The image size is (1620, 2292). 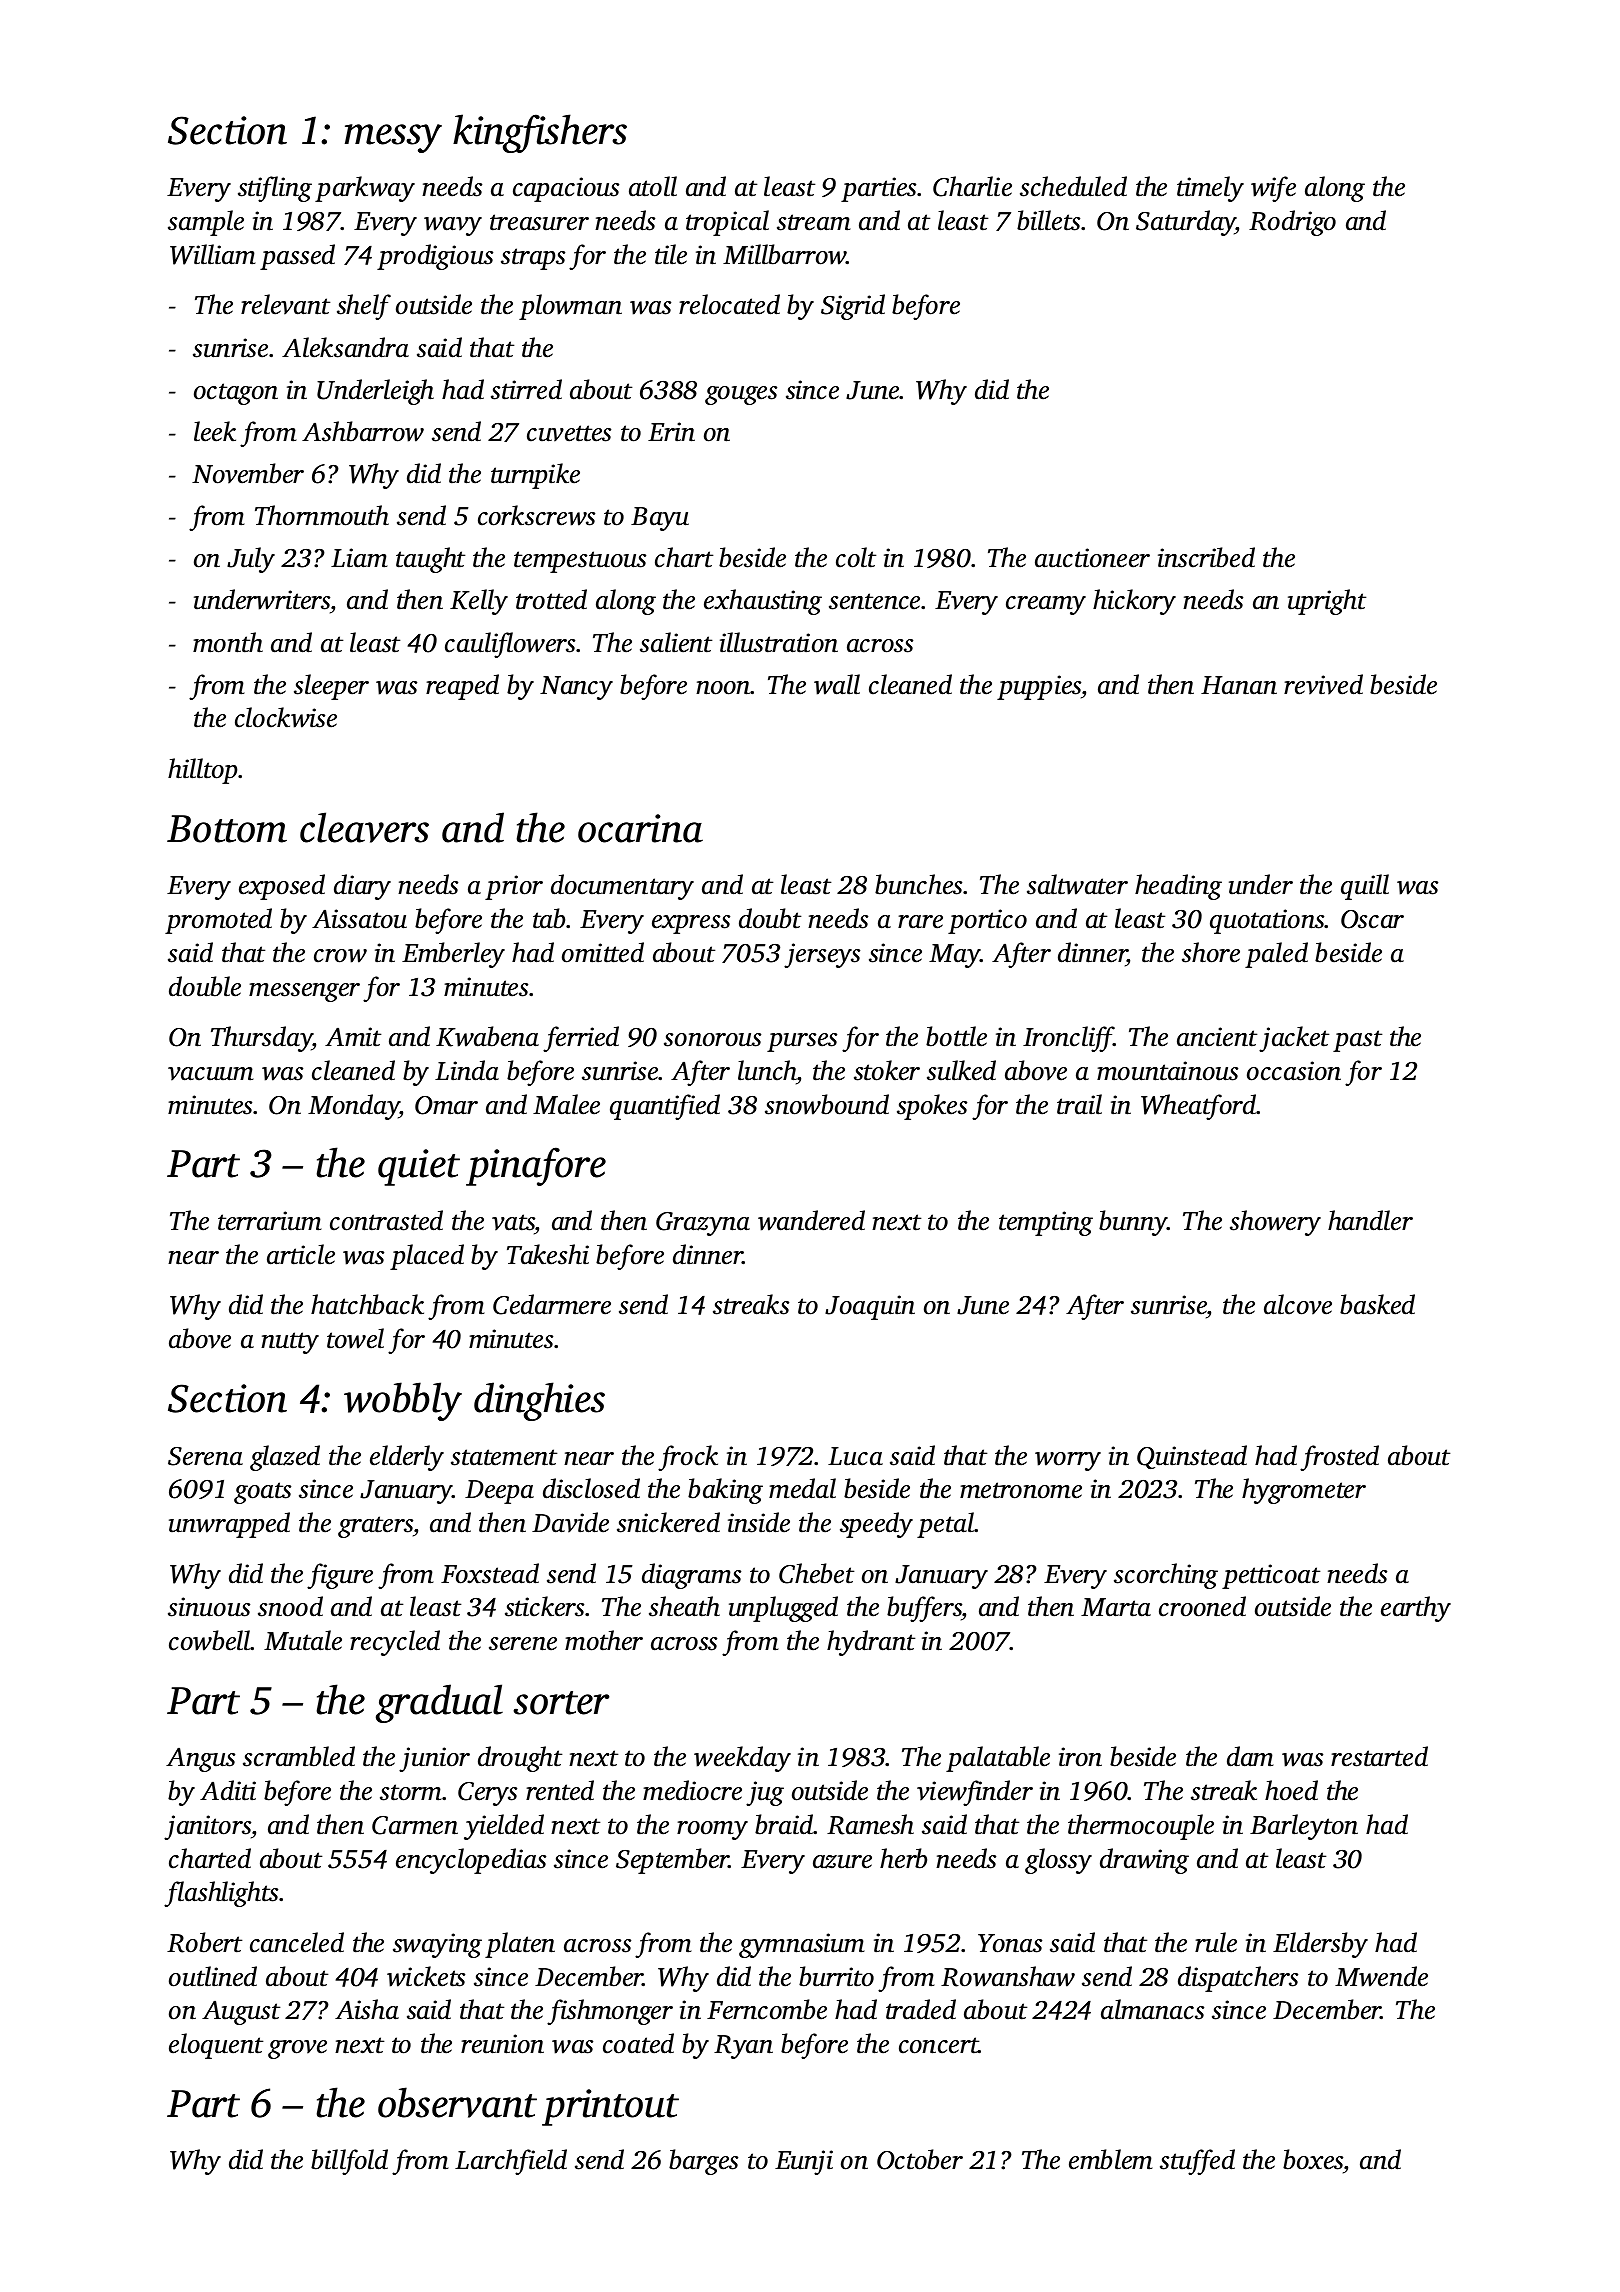 I want to click on barges, so click(x=703, y=2162).
